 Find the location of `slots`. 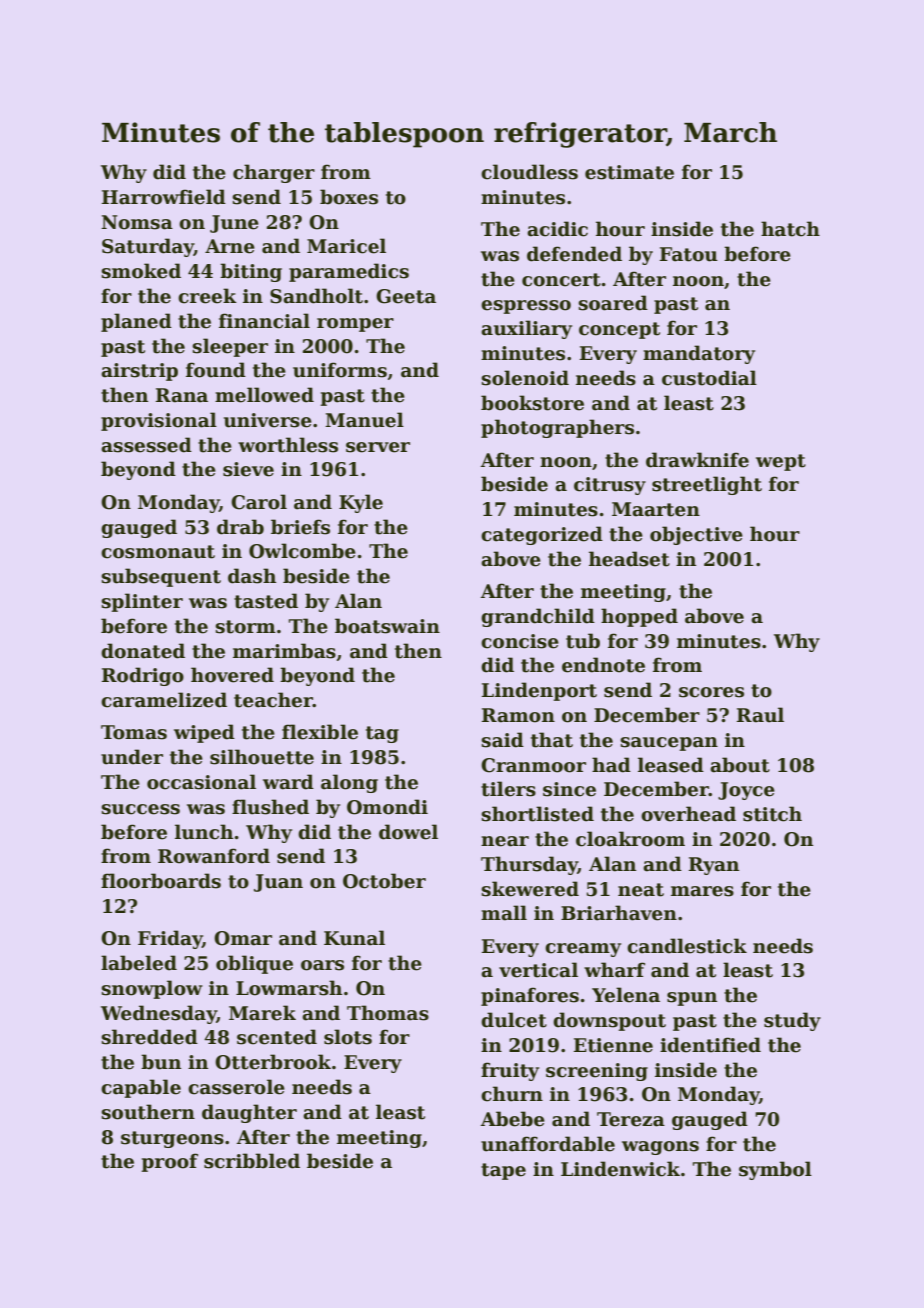

slots is located at coordinates (348, 1037).
